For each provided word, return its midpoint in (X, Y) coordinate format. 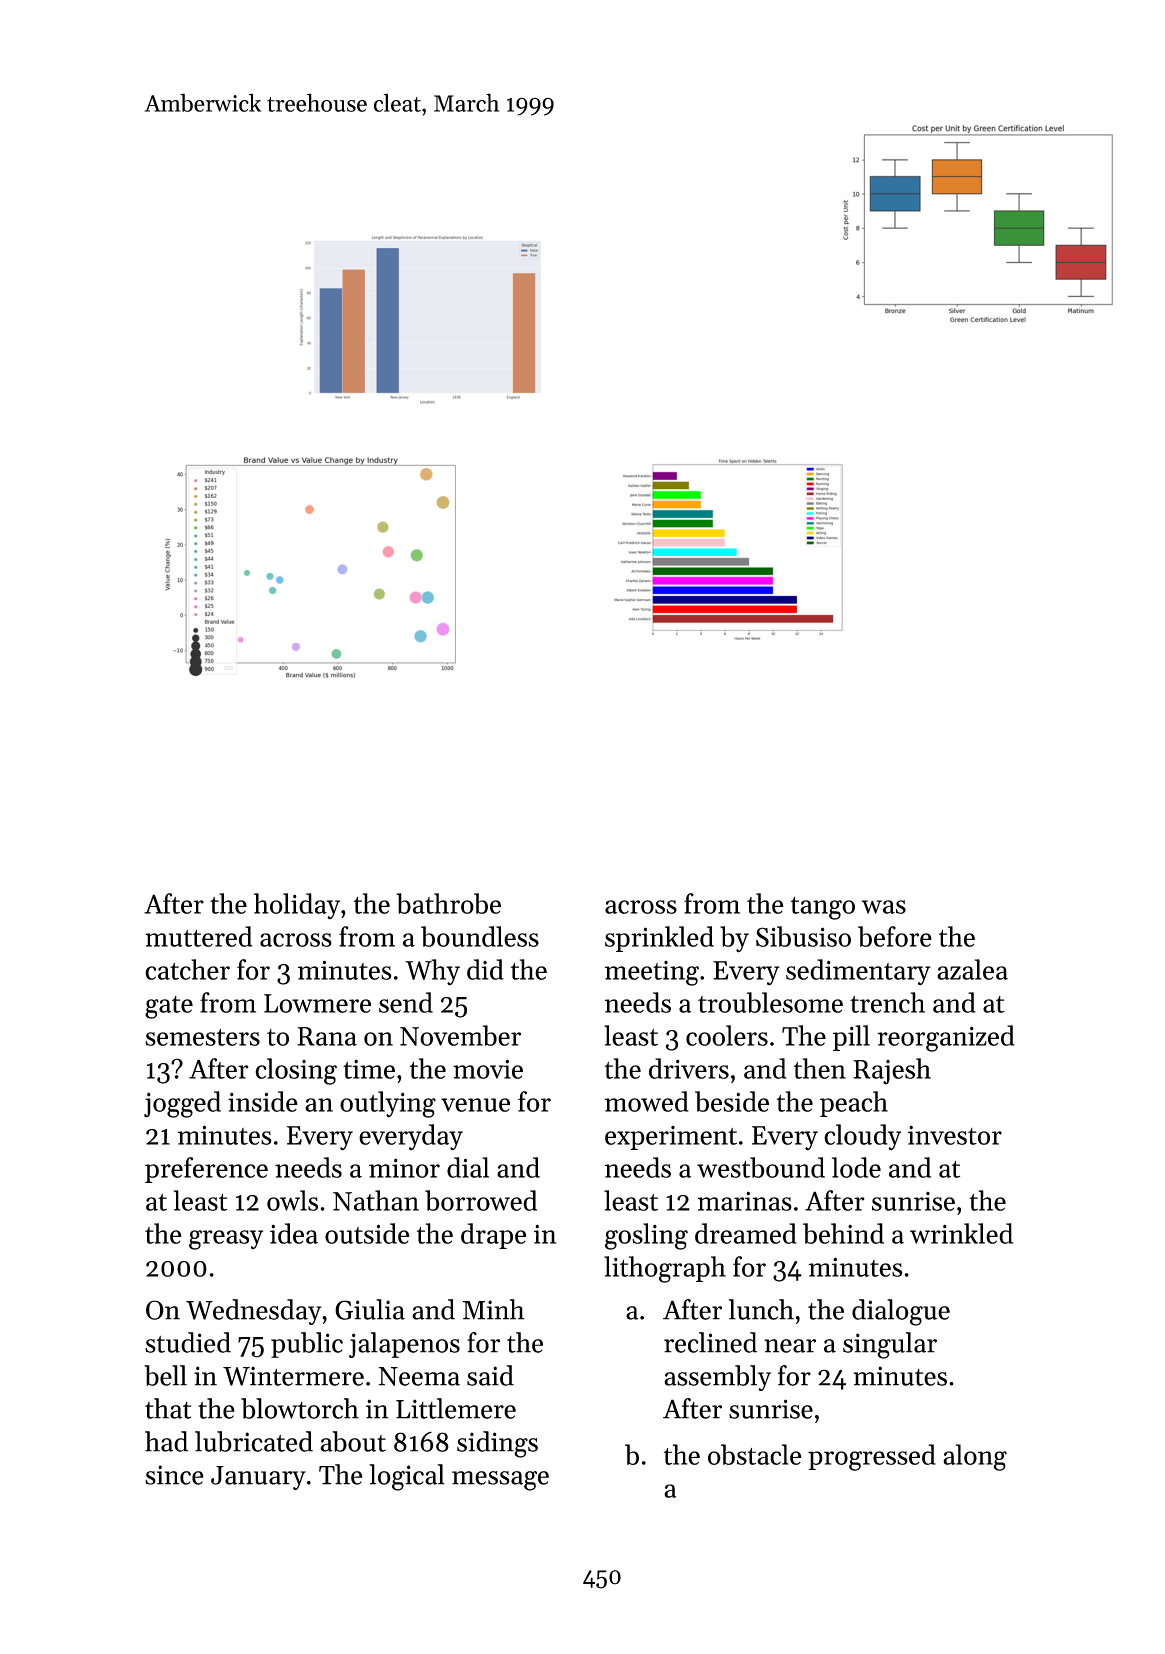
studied (188, 1342)
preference (206, 1170)
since (174, 1475)
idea (294, 1233)
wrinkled (961, 1233)
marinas (745, 1201)
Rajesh (892, 1071)
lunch (761, 1309)
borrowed (481, 1200)
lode (856, 1167)
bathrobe (448, 903)
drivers (689, 1068)
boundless (480, 936)
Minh (494, 1309)
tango (823, 908)
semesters (202, 1037)
